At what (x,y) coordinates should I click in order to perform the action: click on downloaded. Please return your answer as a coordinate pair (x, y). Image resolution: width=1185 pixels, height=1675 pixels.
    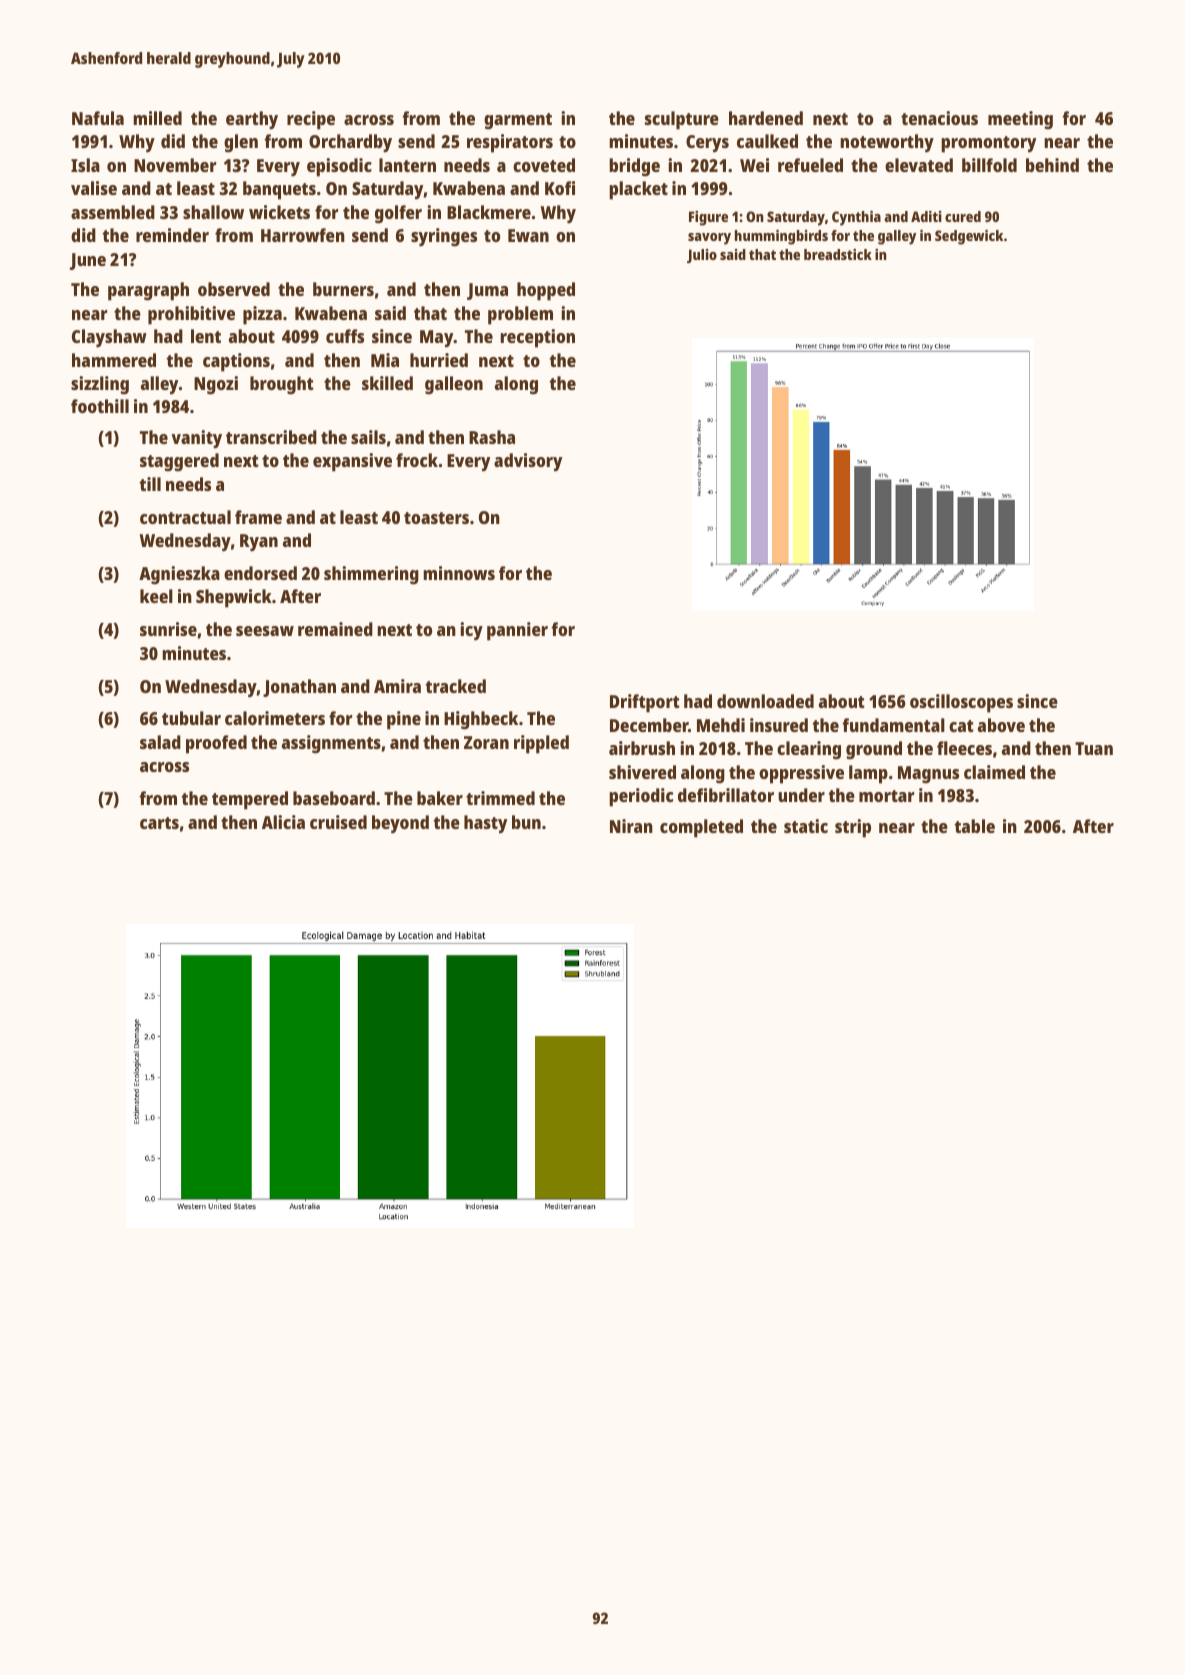
    Looking at the image, I should click on (765, 701).
